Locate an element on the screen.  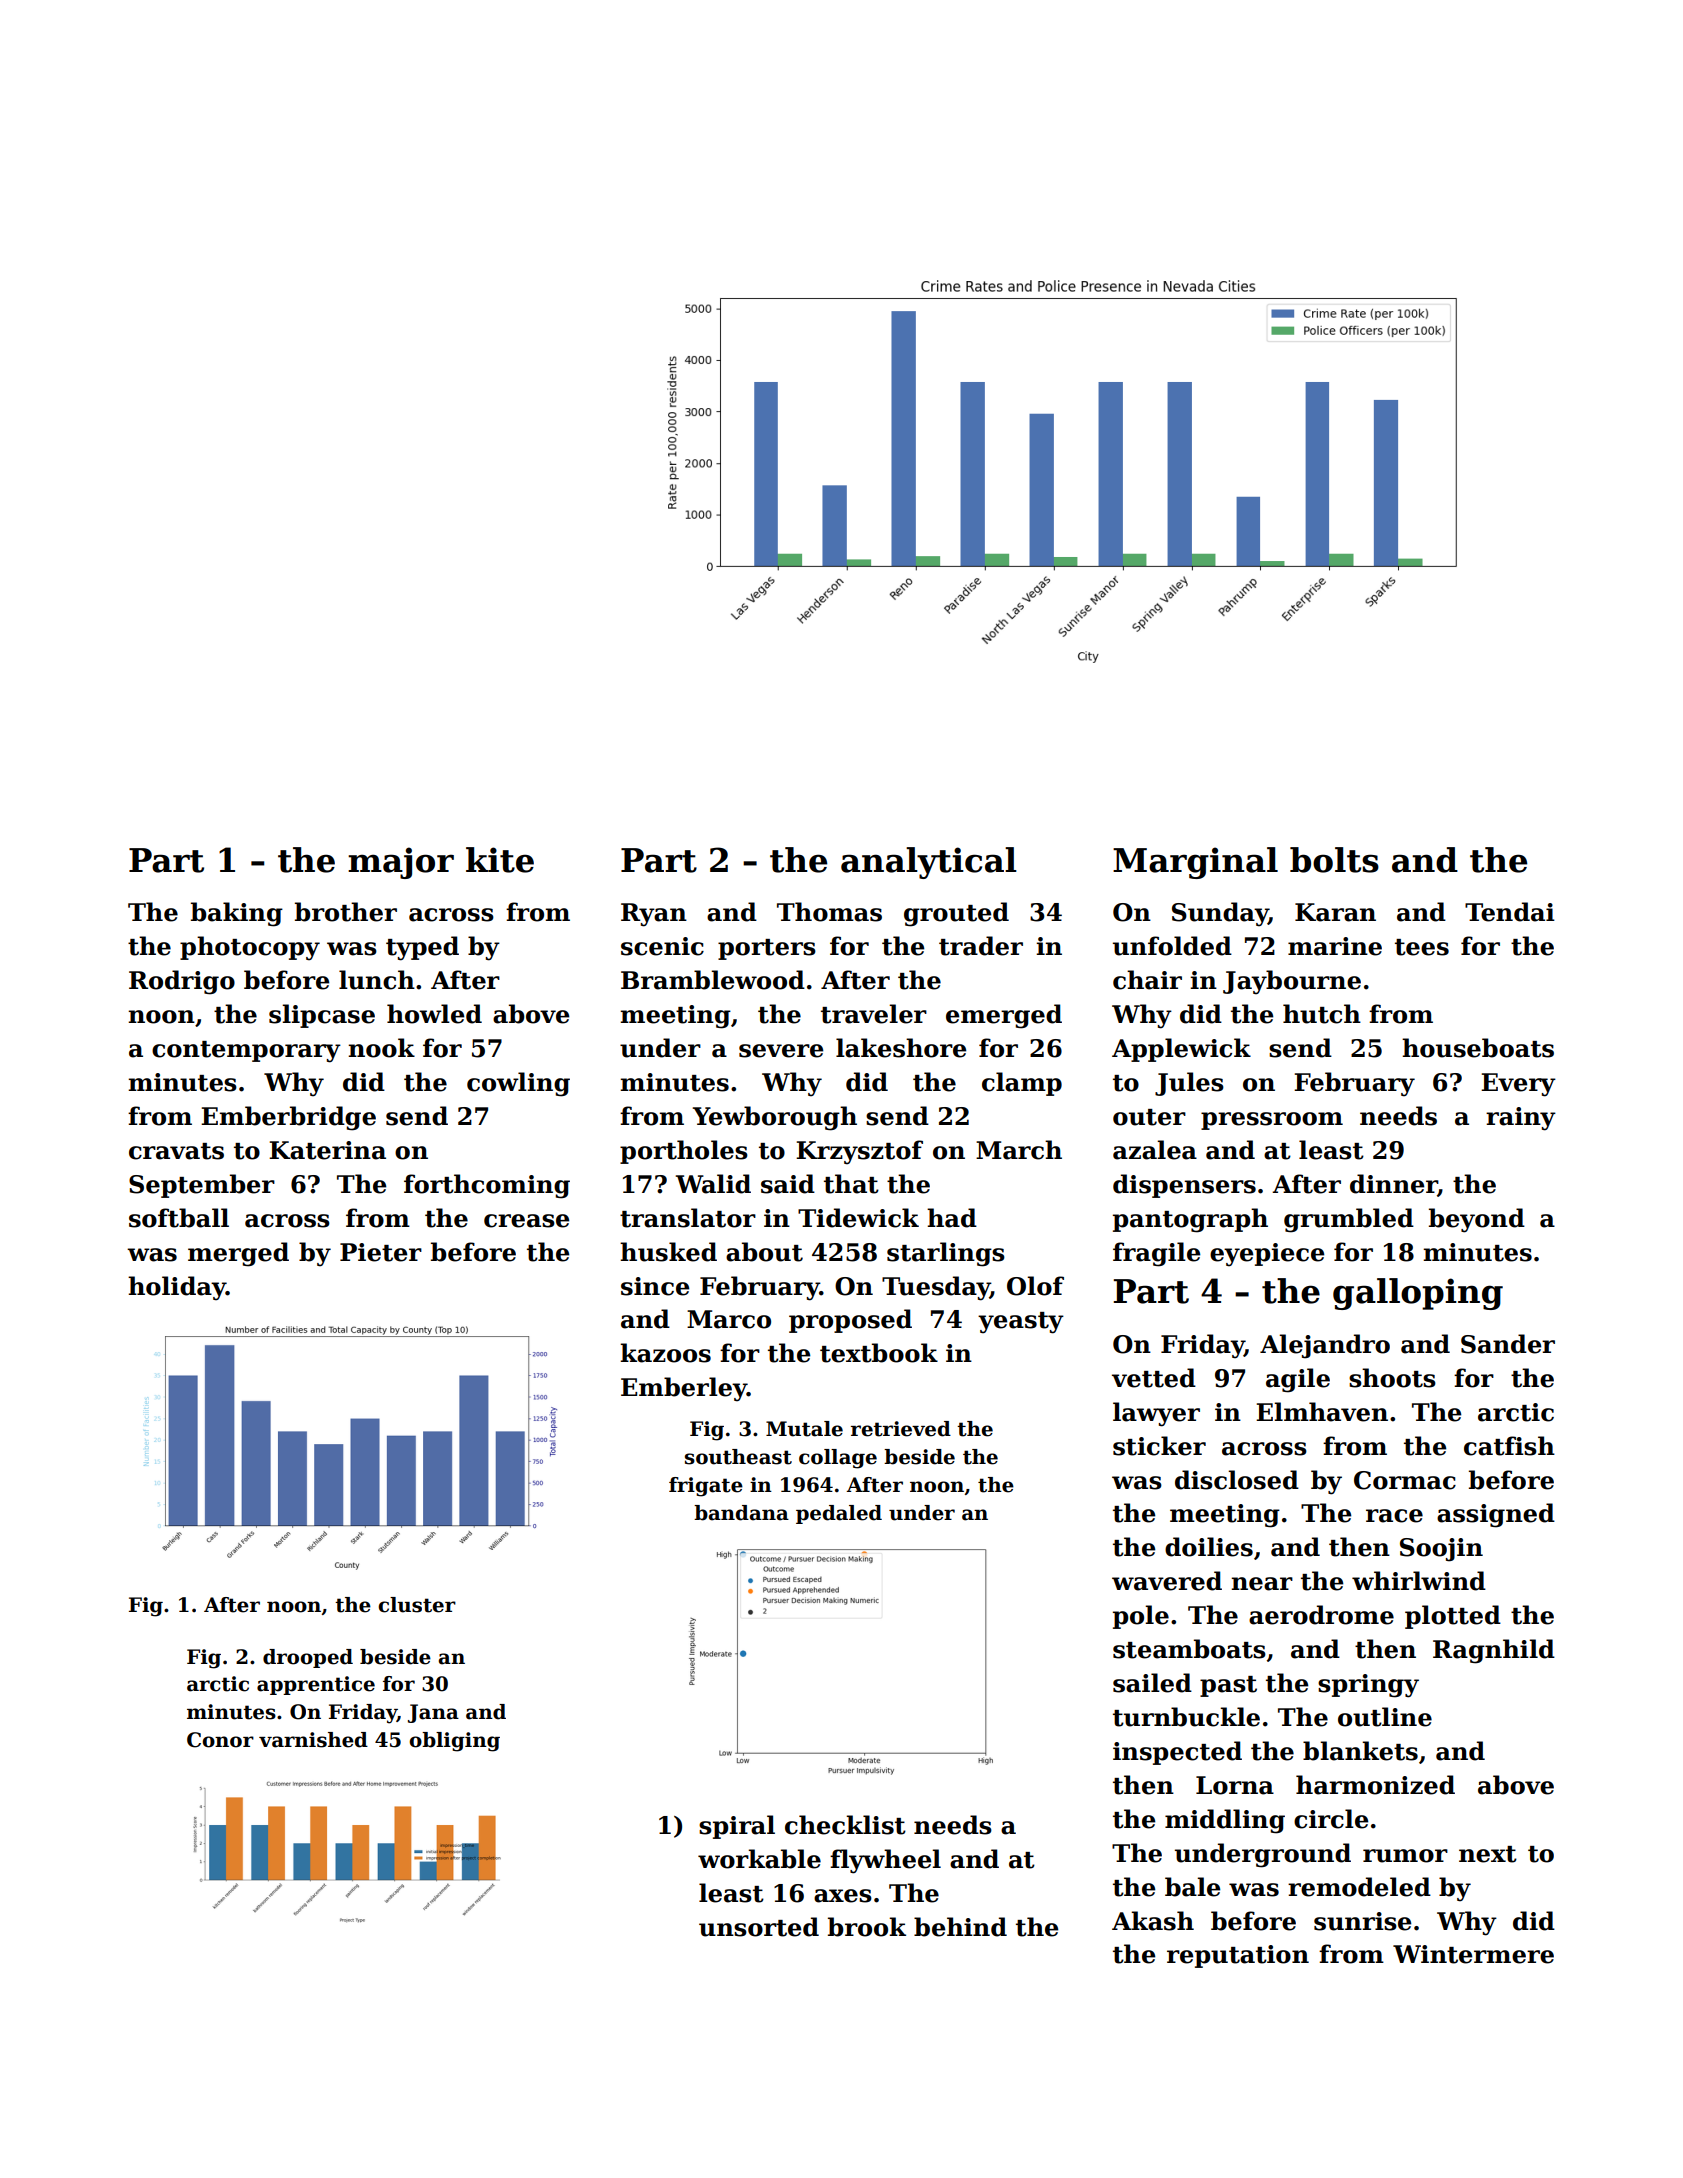
proposed is located at coordinates (850, 1321).
